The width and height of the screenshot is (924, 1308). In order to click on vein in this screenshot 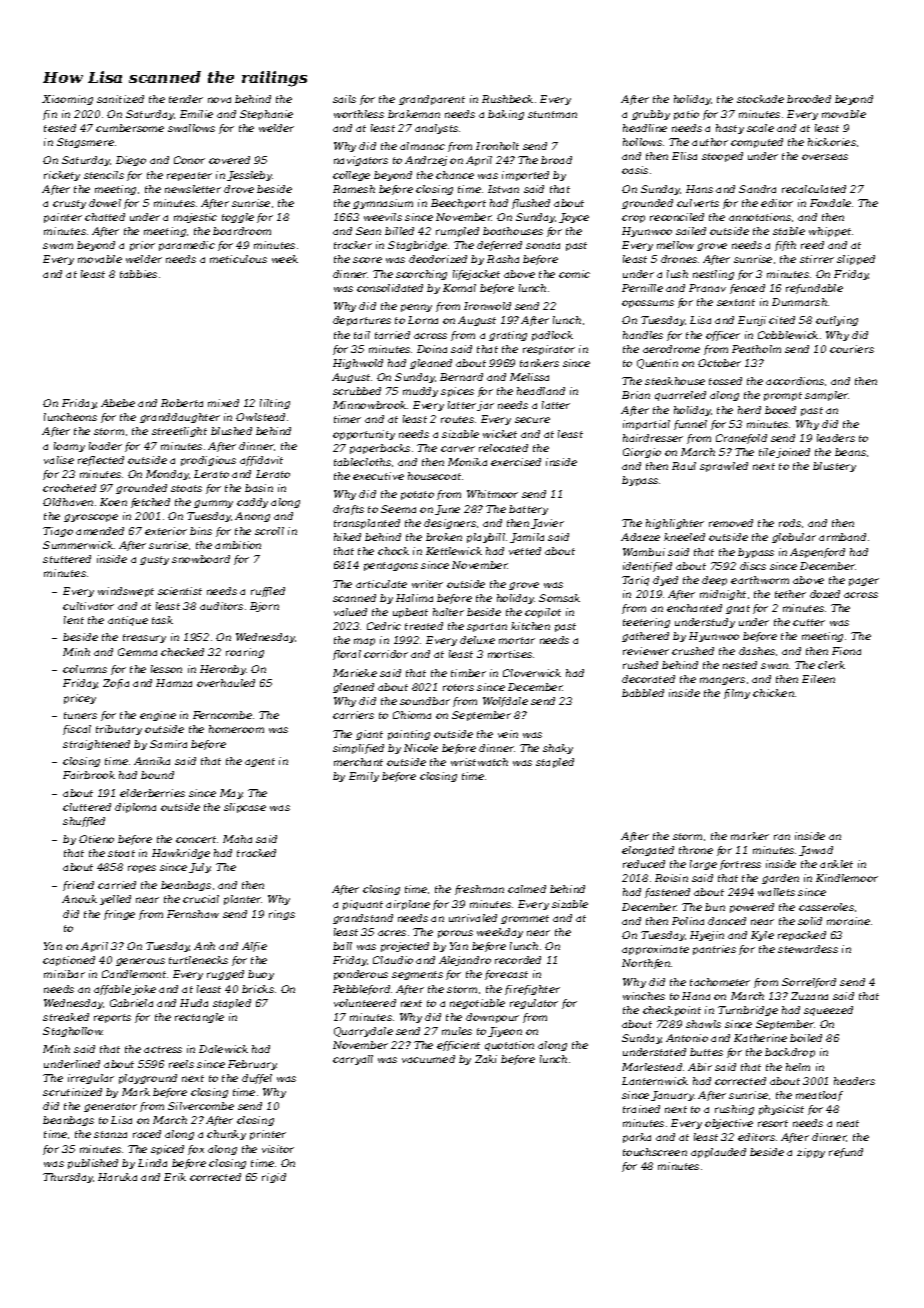, I will do `click(508, 734)`.
